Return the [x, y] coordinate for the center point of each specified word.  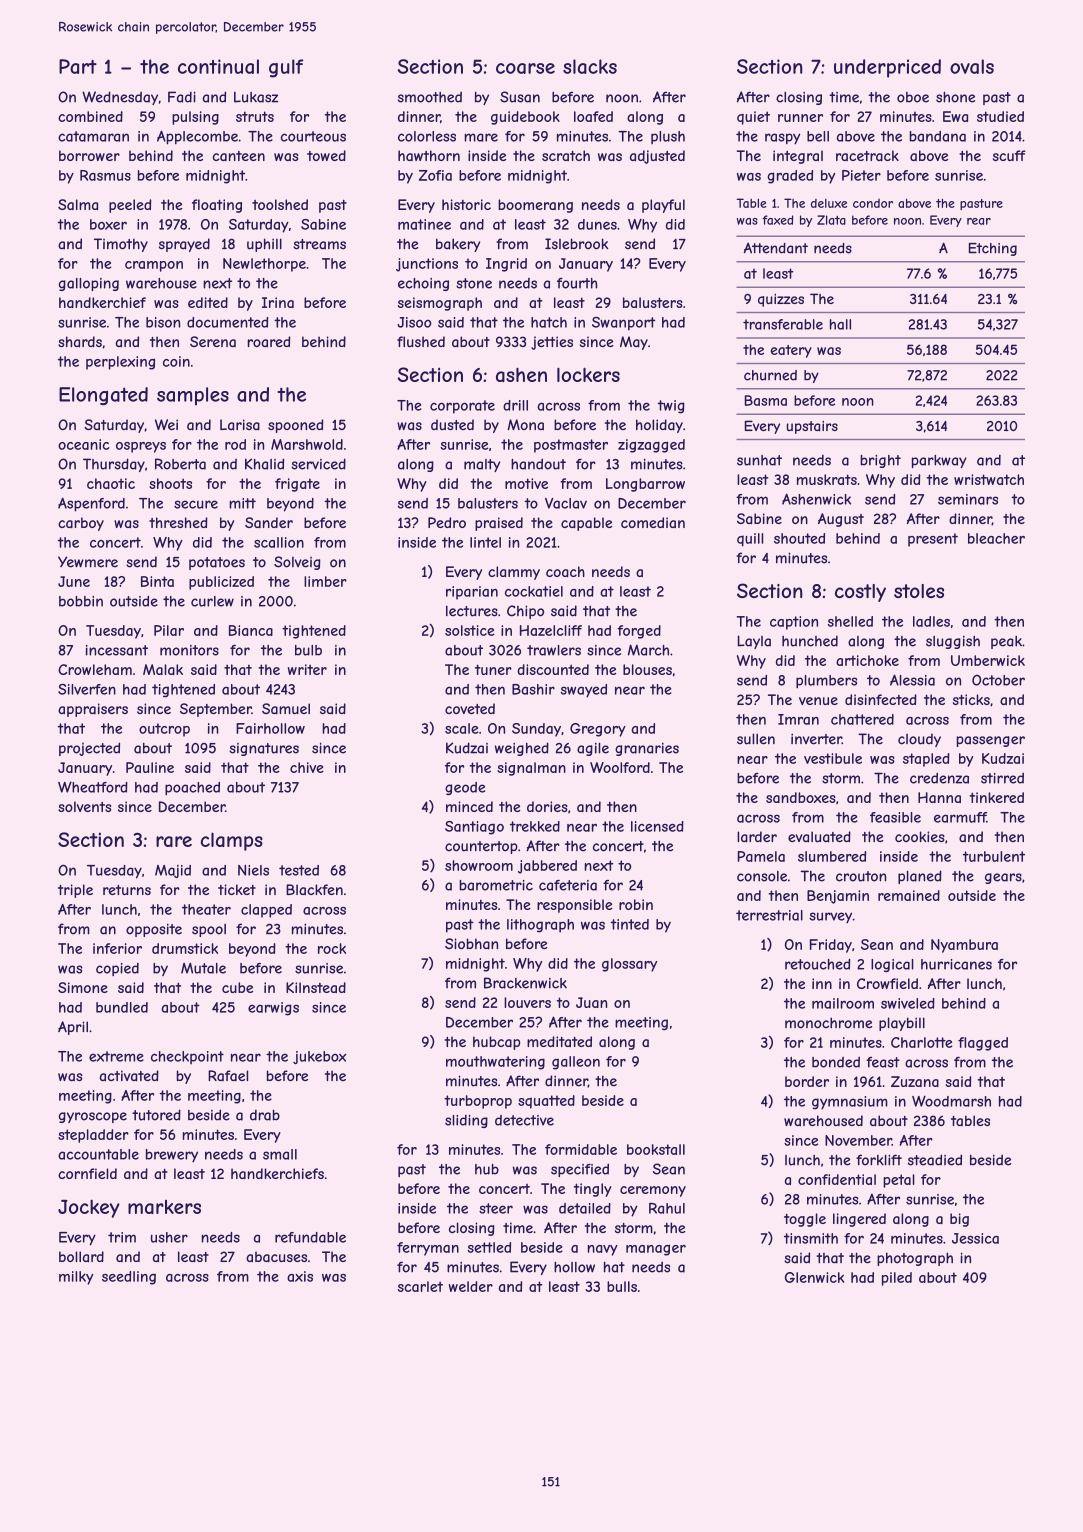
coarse [525, 68]
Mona [525, 425]
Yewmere [88, 562]
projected [89, 749]
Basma [766, 400]
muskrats [827, 479]
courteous [313, 136]
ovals [972, 66]
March [648, 650]
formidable [581, 1149]
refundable [310, 1237]
